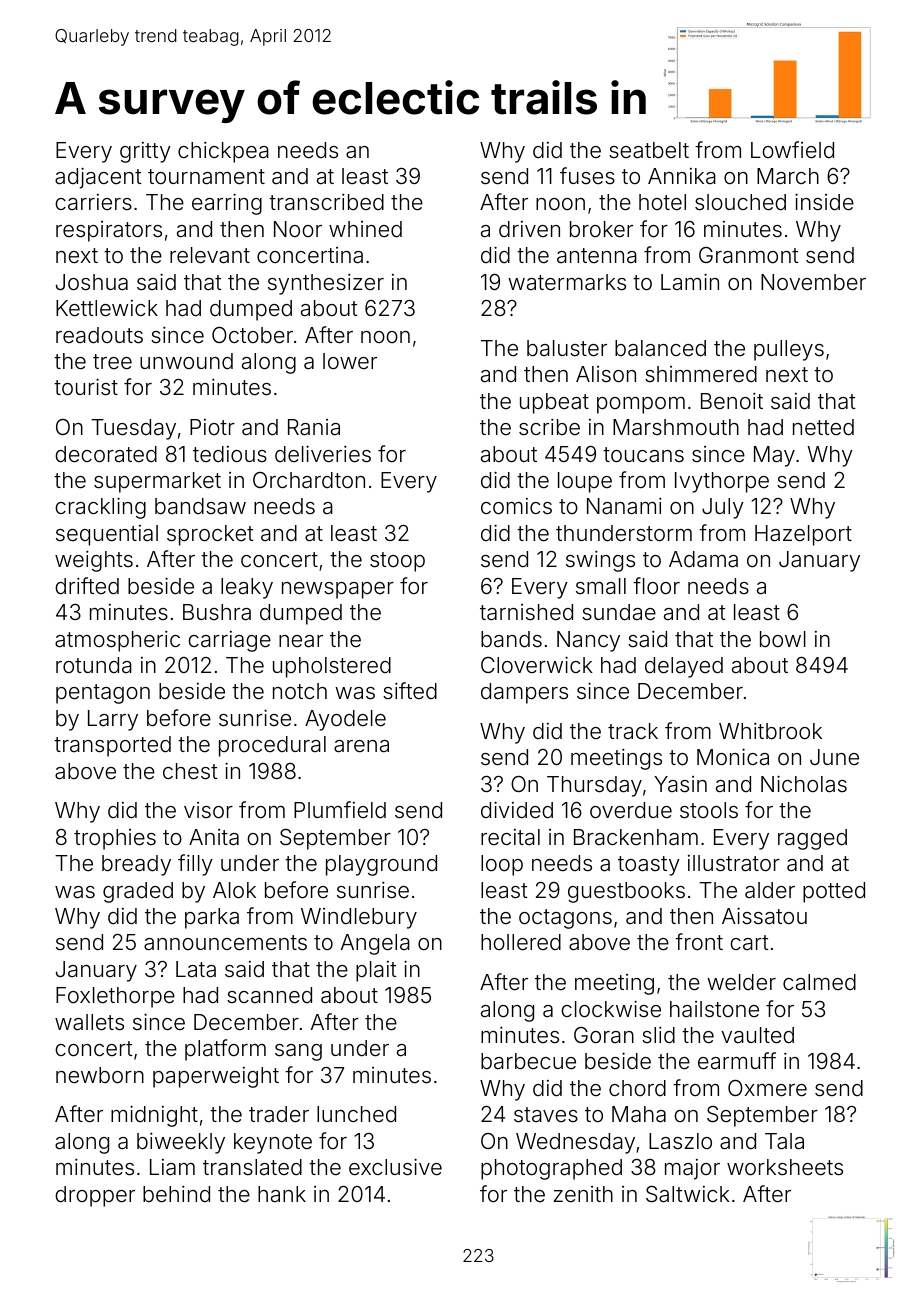 The width and height of the image is (924, 1311). What do you see at coordinates (381, 865) in the image?
I see `playground` at bounding box center [381, 865].
